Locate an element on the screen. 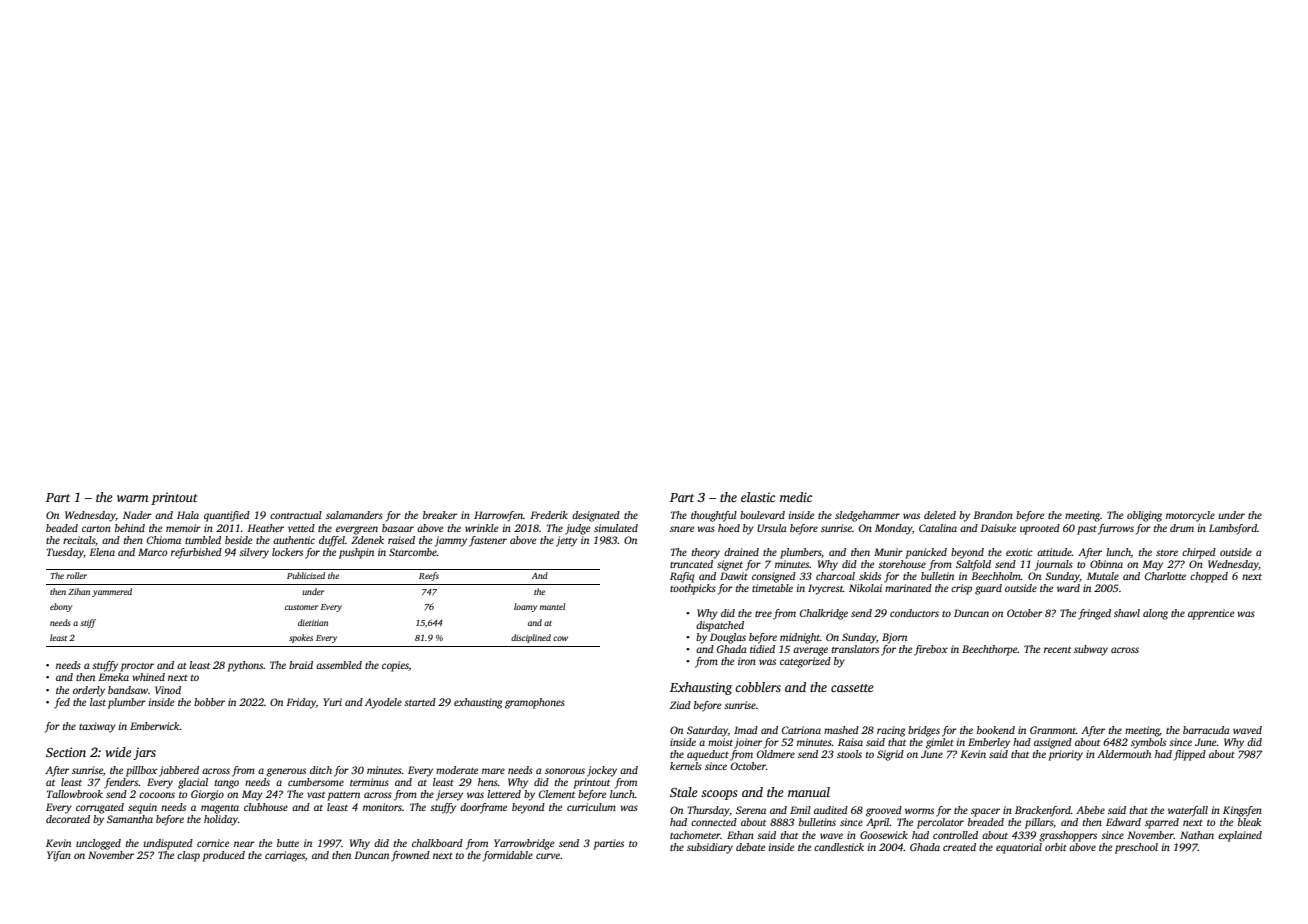  apprentice is located at coordinates (1211, 614).
